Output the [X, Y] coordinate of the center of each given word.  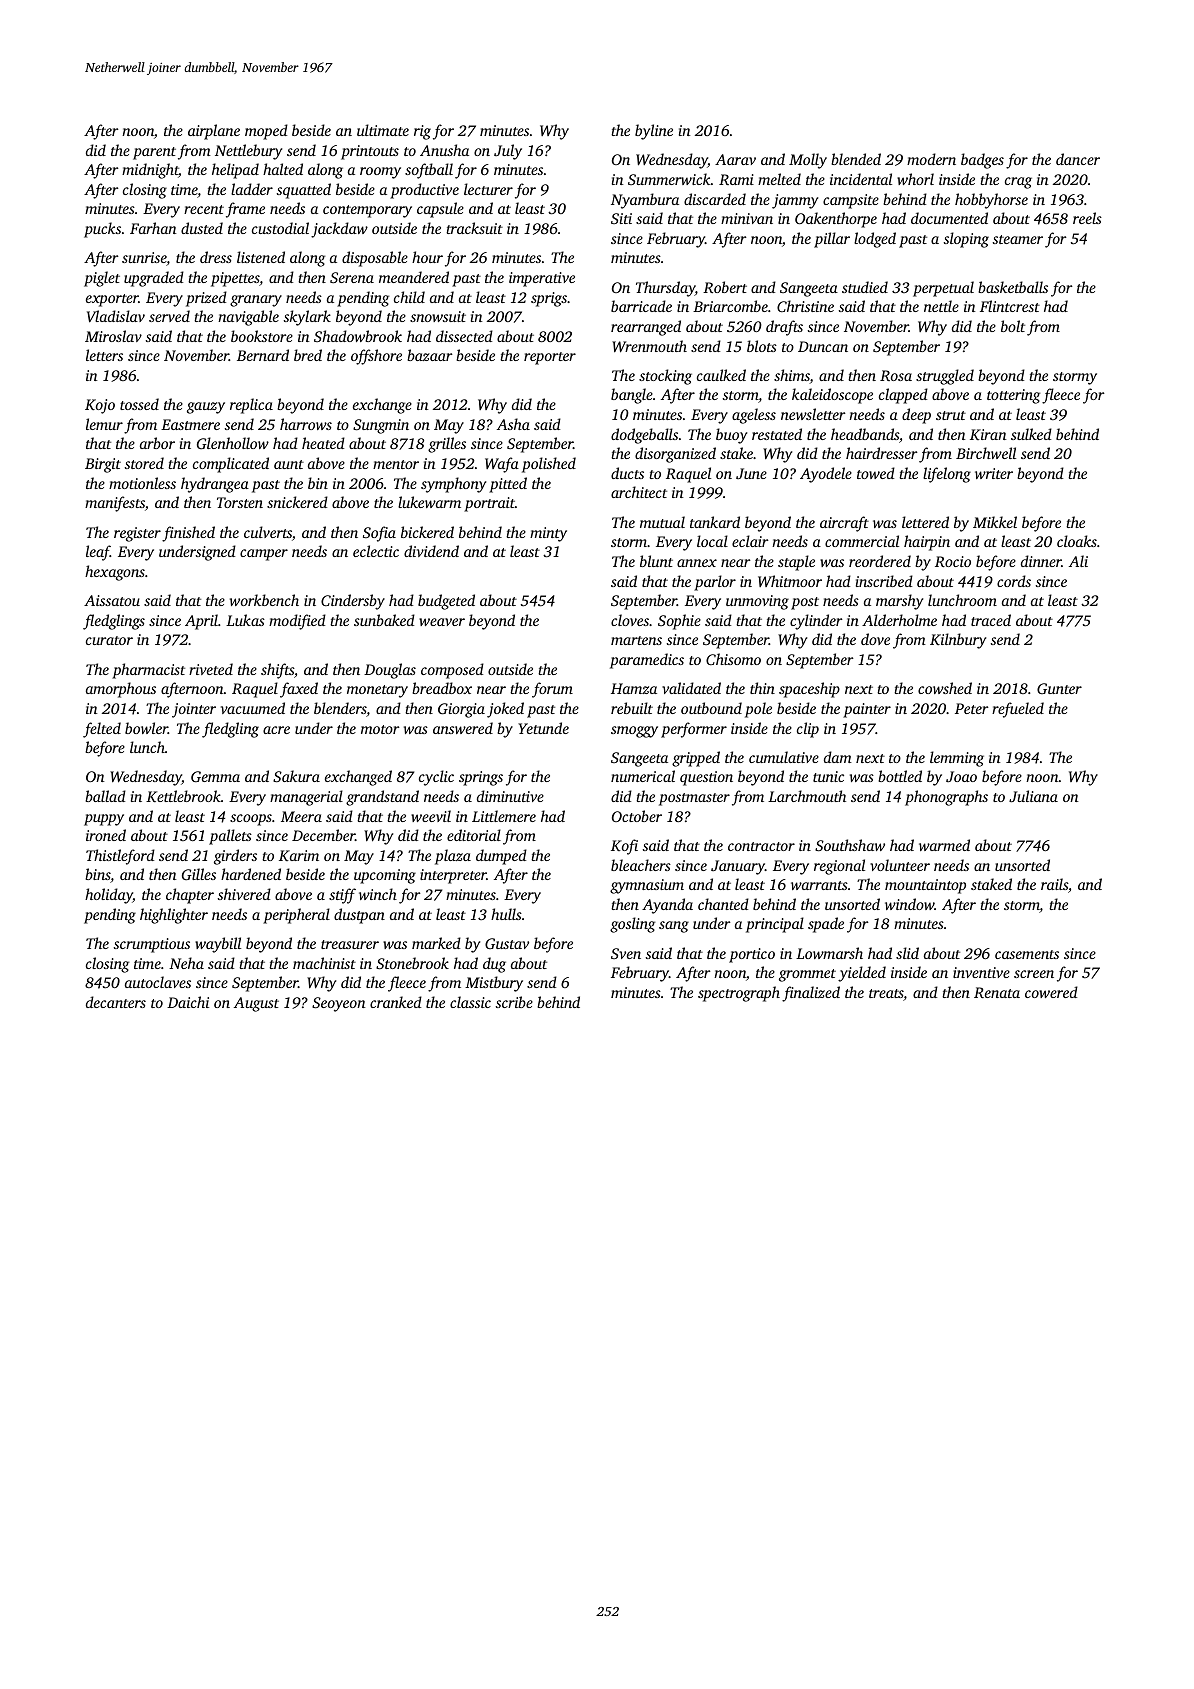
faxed [299, 690]
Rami [736, 179]
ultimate [383, 130]
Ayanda [667, 906]
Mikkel [995, 522]
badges [982, 161]
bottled [900, 776]
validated [691, 688]
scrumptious [152, 945]
